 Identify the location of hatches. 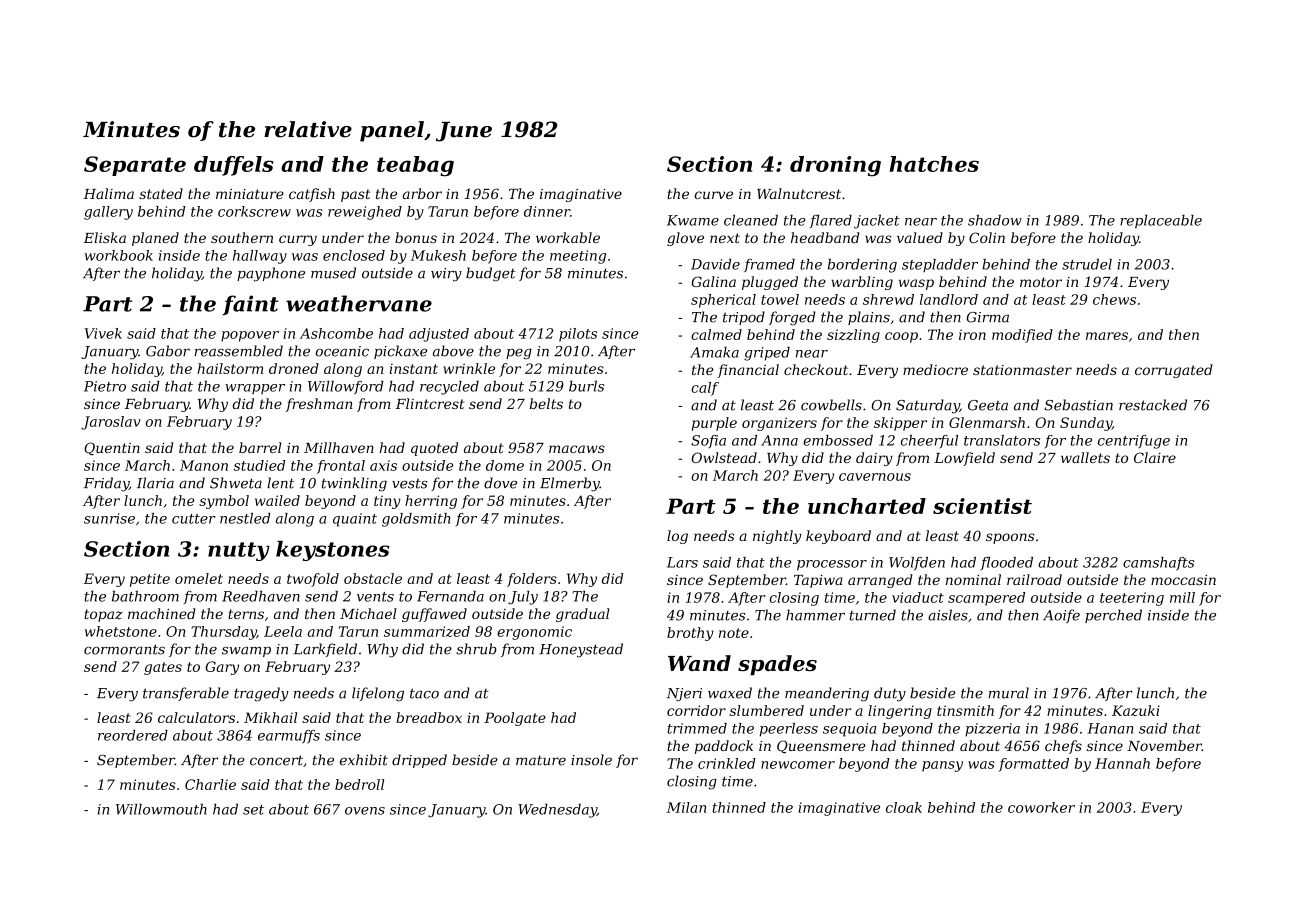
(934, 164).
